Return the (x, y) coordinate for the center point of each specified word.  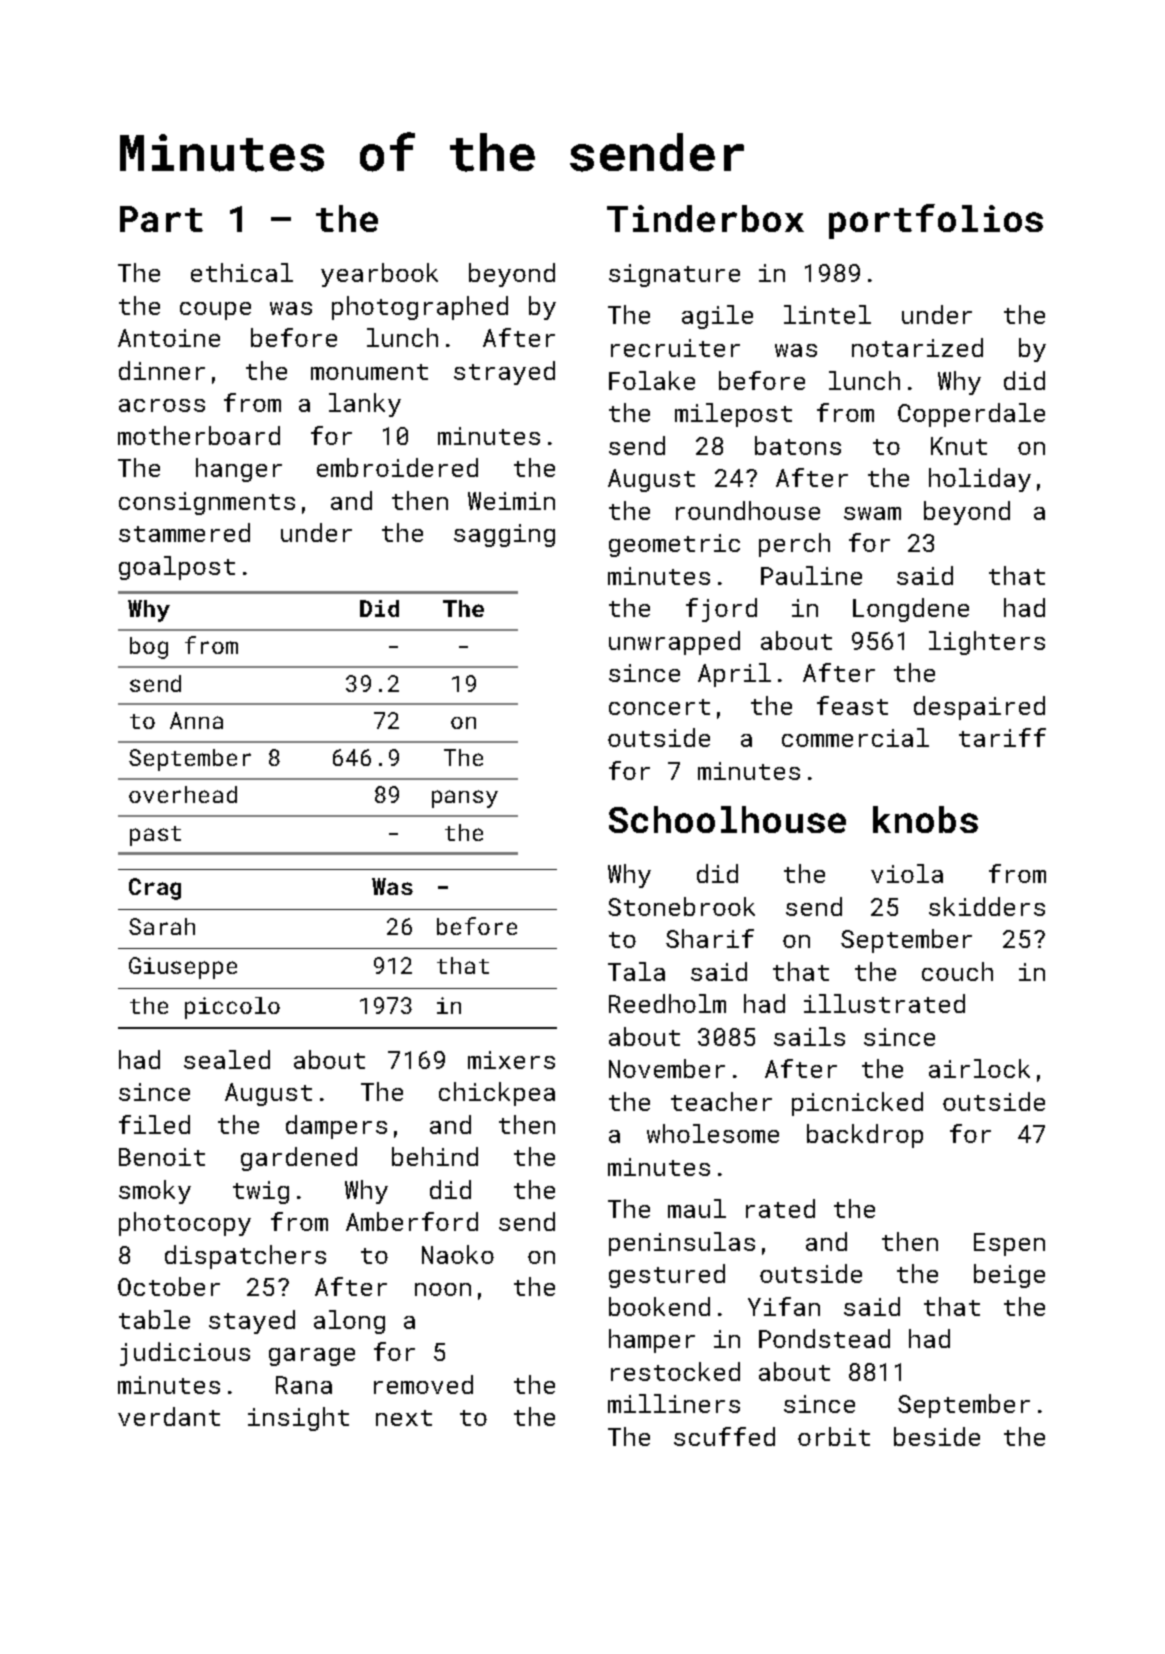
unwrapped (674, 643)
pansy (465, 799)
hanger (239, 470)
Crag (155, 889)
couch (957, 971)
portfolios (936, 221)
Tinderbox (705, 218)
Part (161, 219)
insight (298, 1419)
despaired (979, 708)
